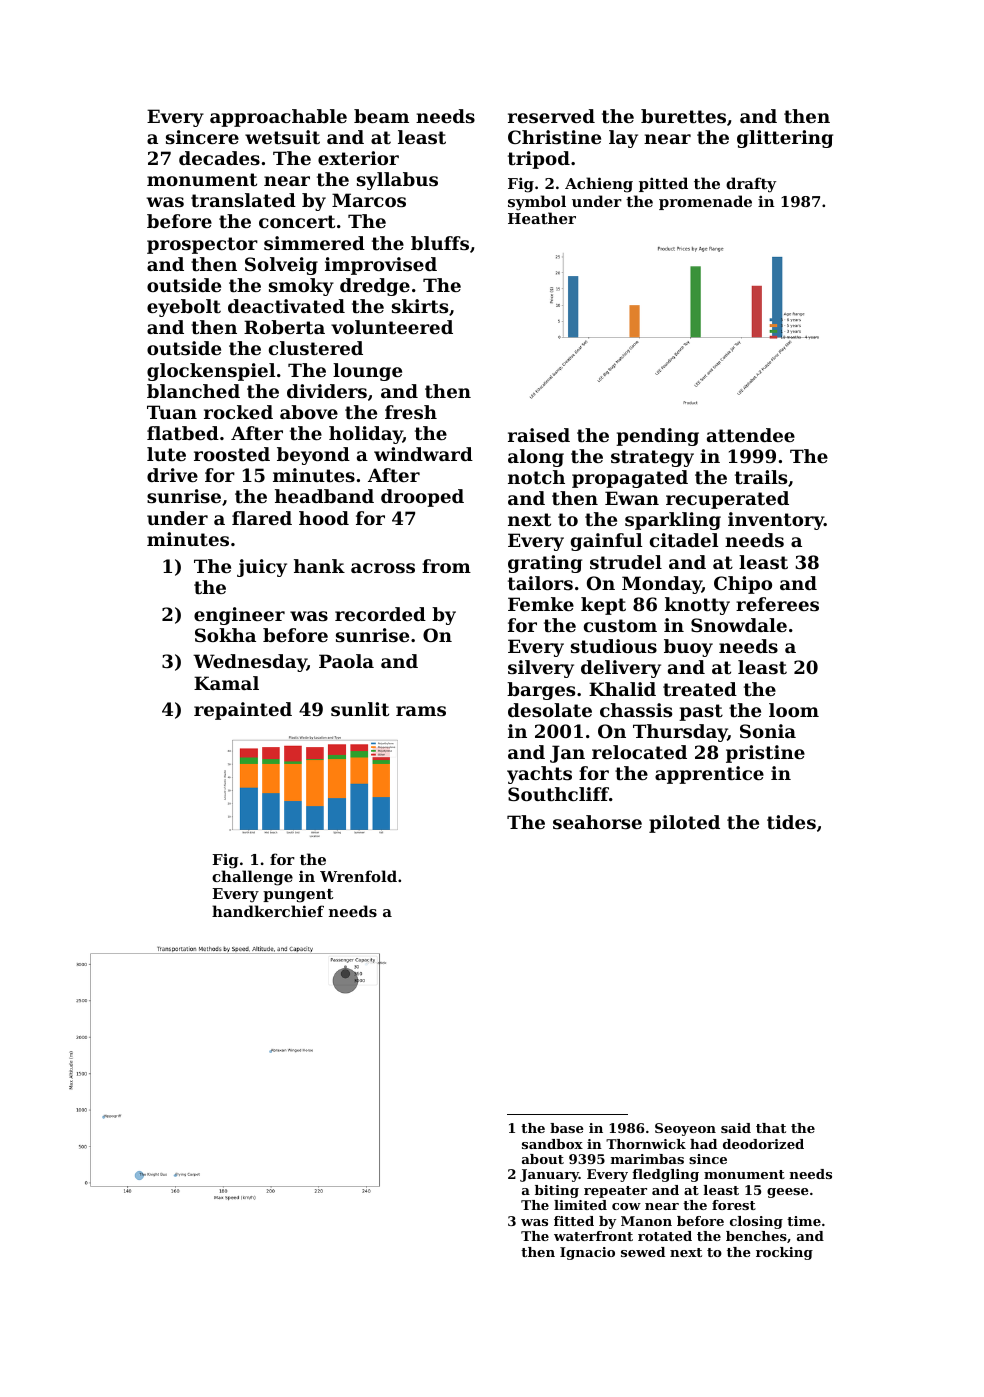 Image resolution: width=984 pixels, height=1397 pixels. What do you see at coordinates (557, 1191) in the page?
I see `biting` at bounding box center [557, 1191].
